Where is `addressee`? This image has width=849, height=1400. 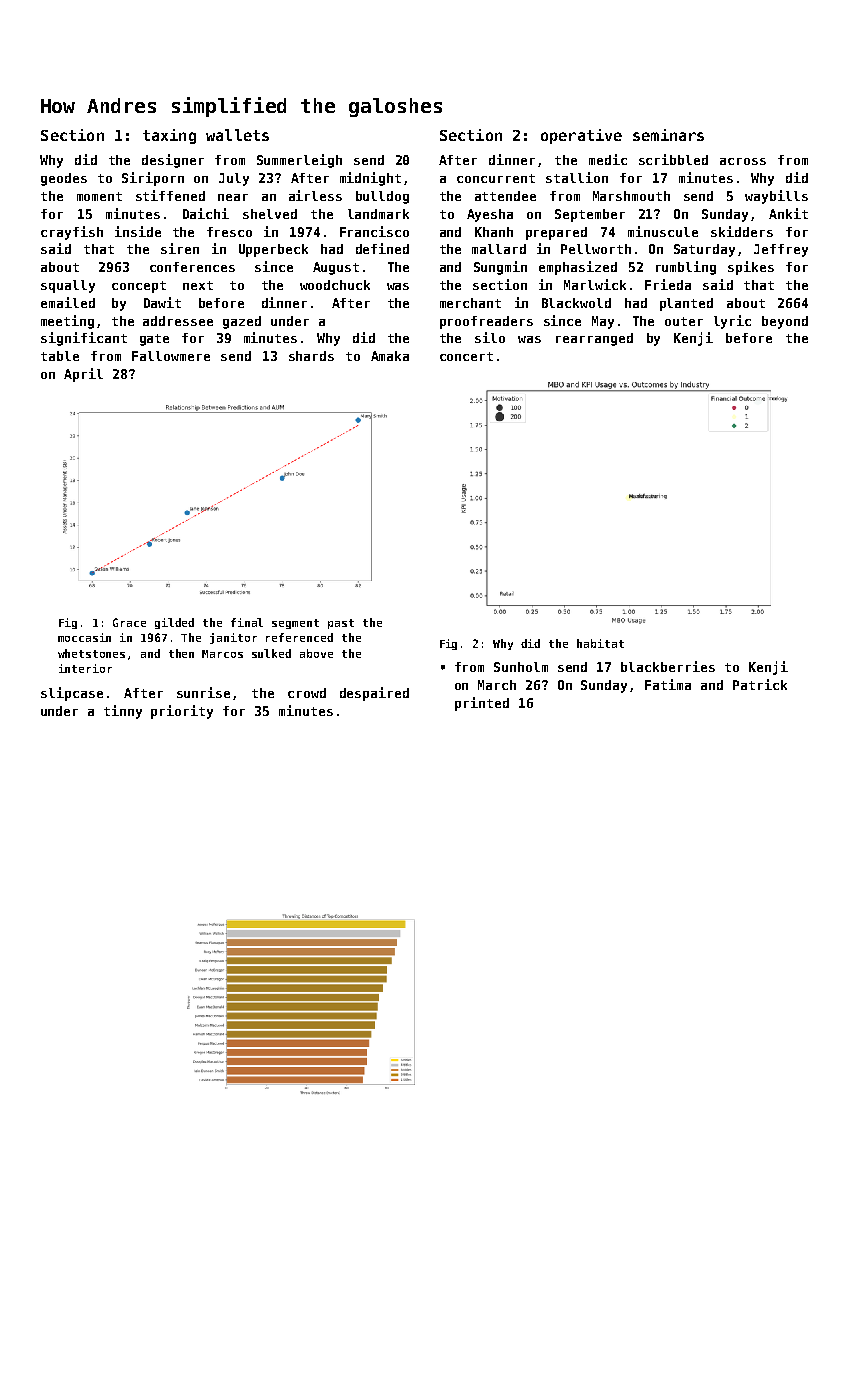 addressee is located at coordinates (178, 321).
